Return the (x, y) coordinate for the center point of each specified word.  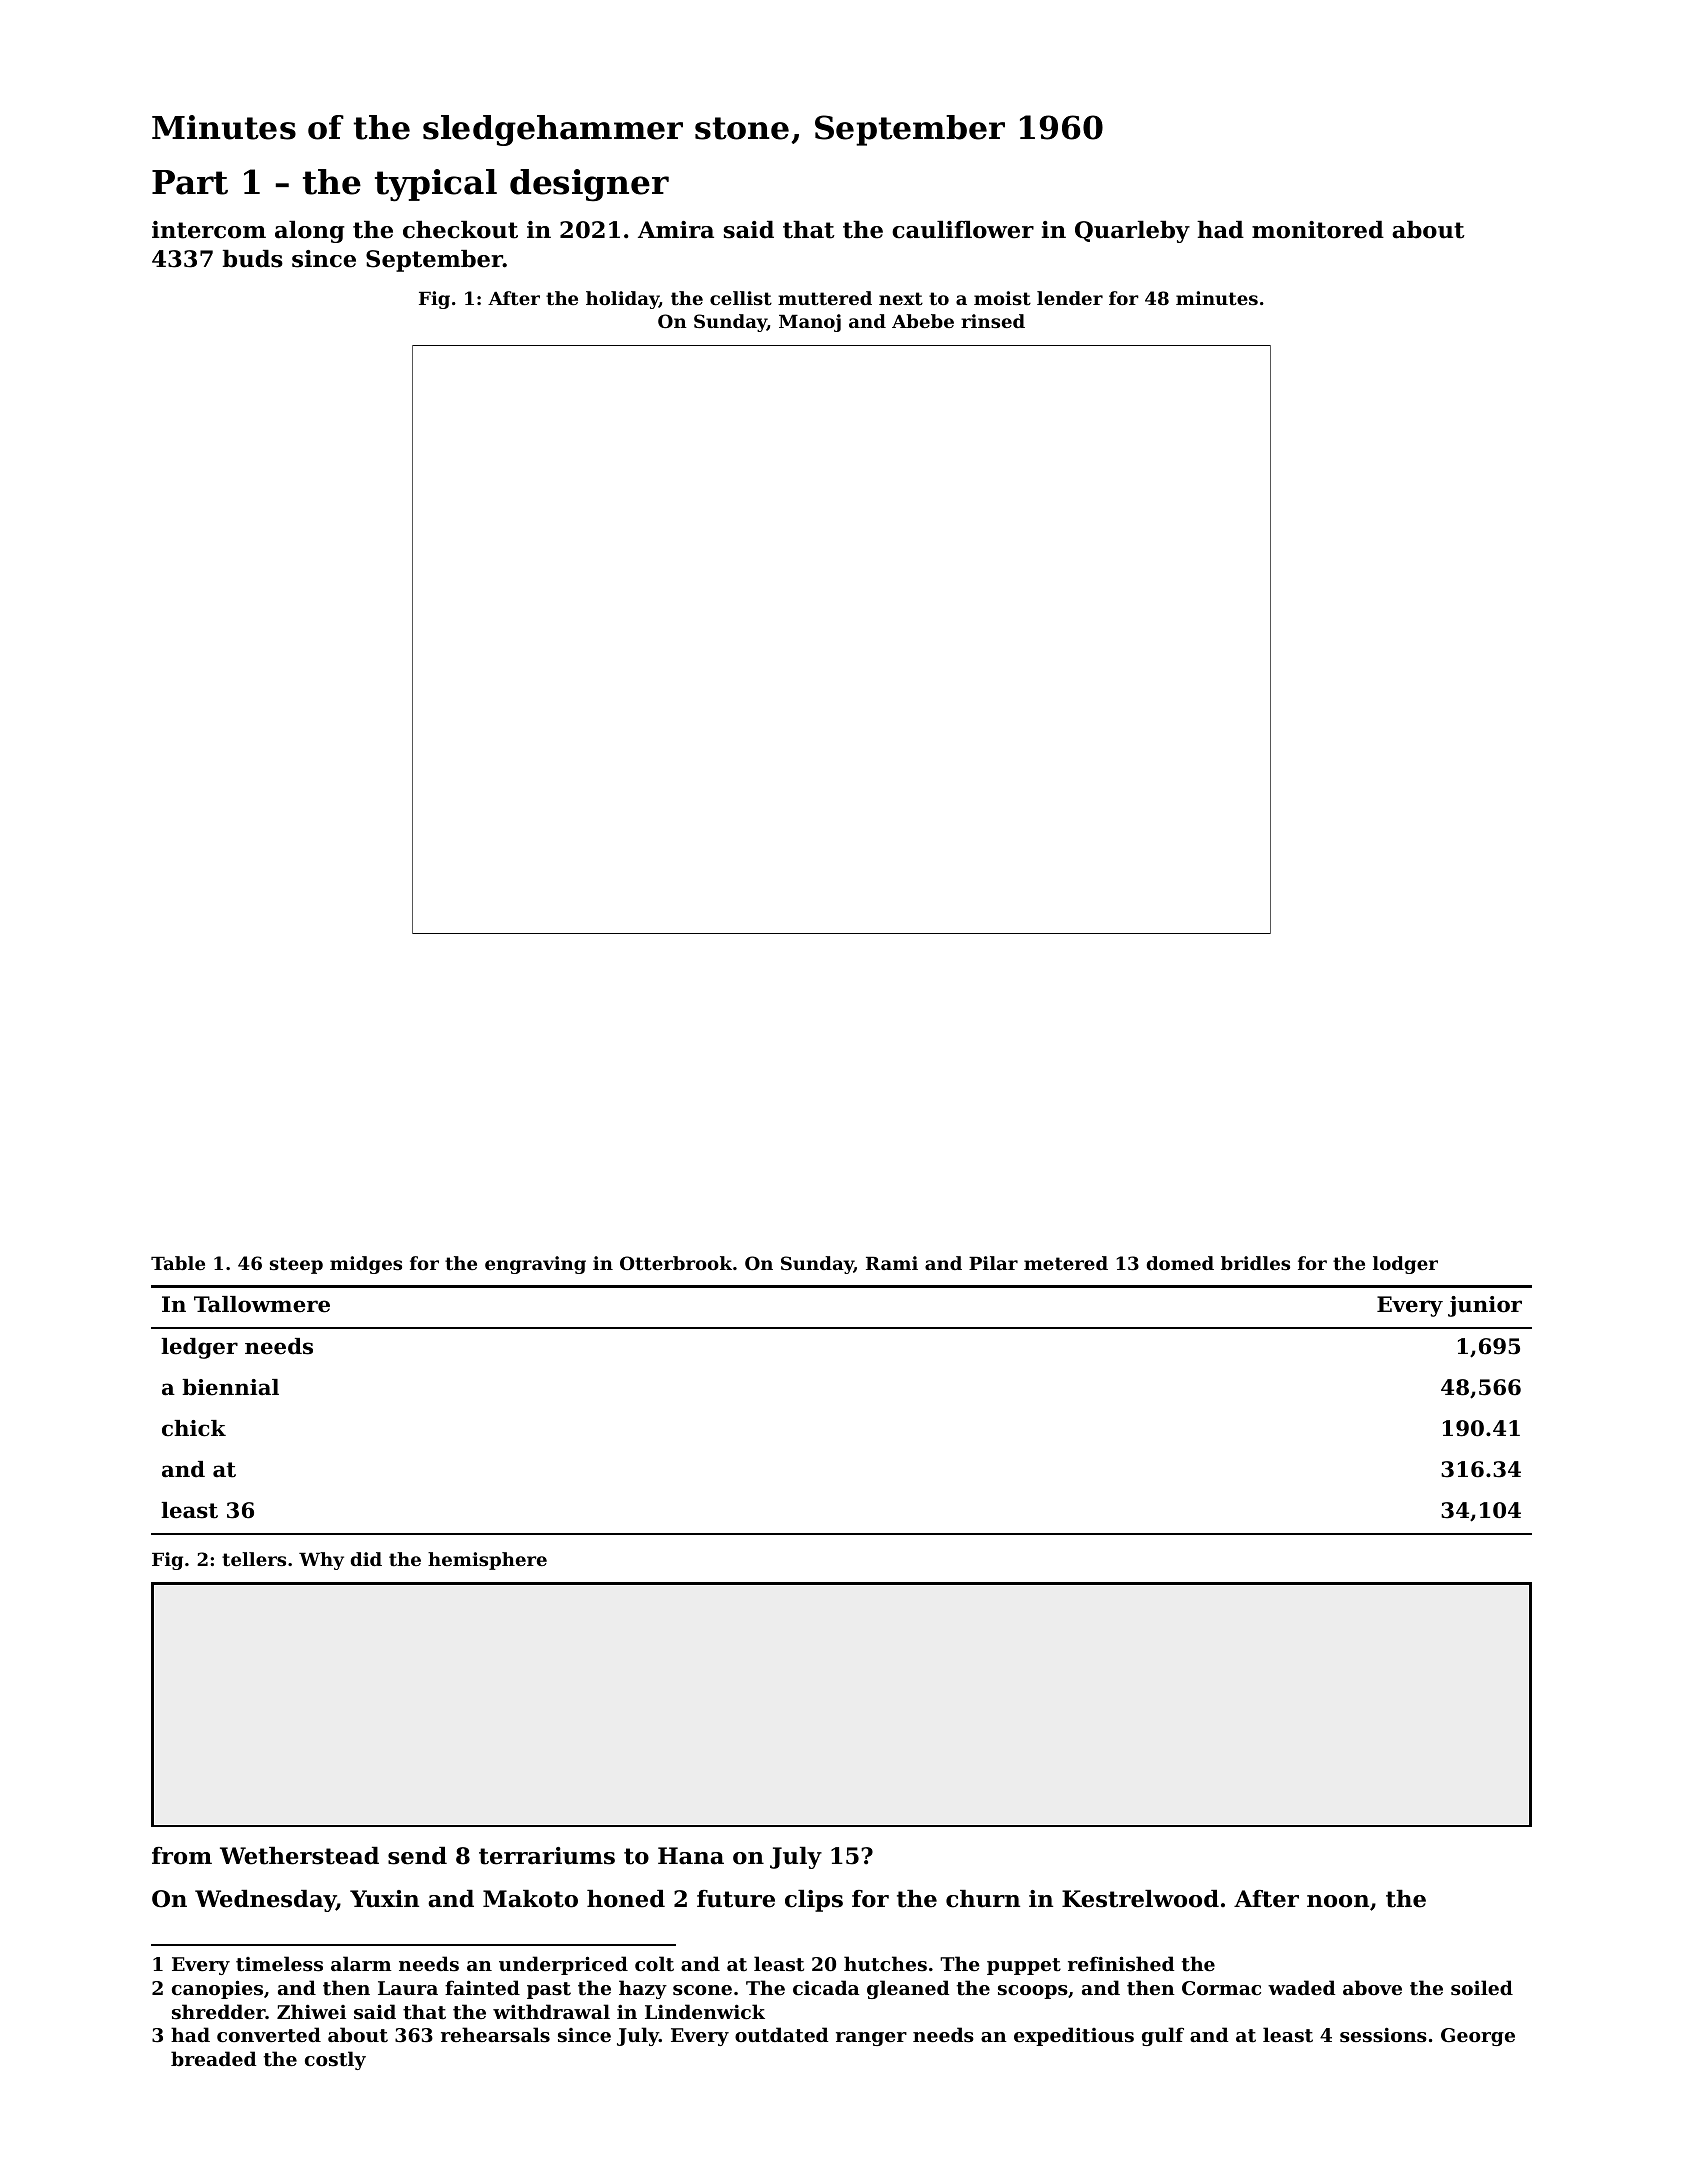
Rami (892, 1263)
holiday (622, 300)
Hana (691, 1856)
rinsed (993, 321)
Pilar (993, 1263)
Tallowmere (262, 1304)
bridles (1255, 1263)
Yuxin (384, 1899)
